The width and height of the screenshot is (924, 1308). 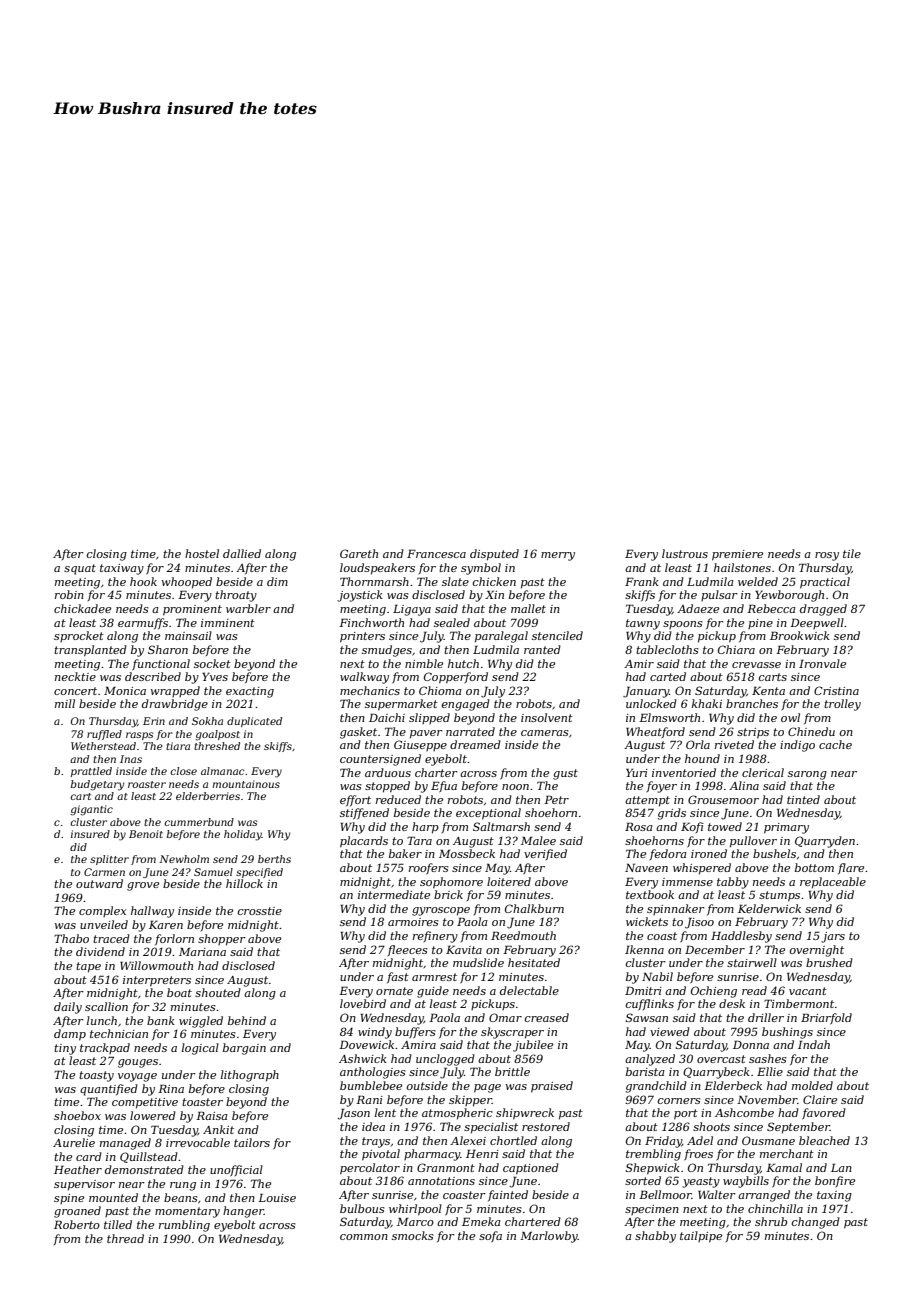 I want to click on gasket, so click(x=358, y=733).
